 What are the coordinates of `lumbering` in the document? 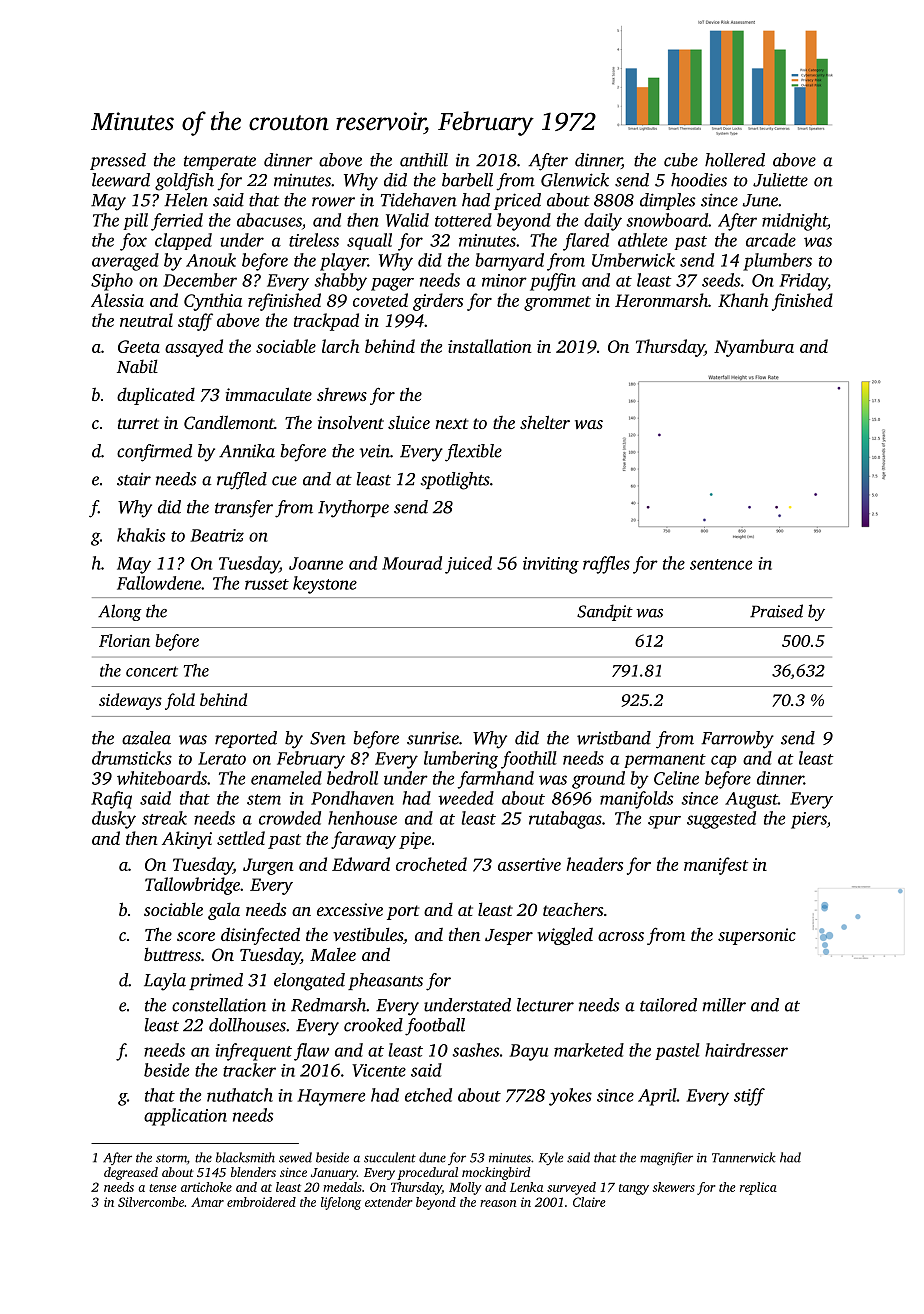 It's located at (461, 760).
